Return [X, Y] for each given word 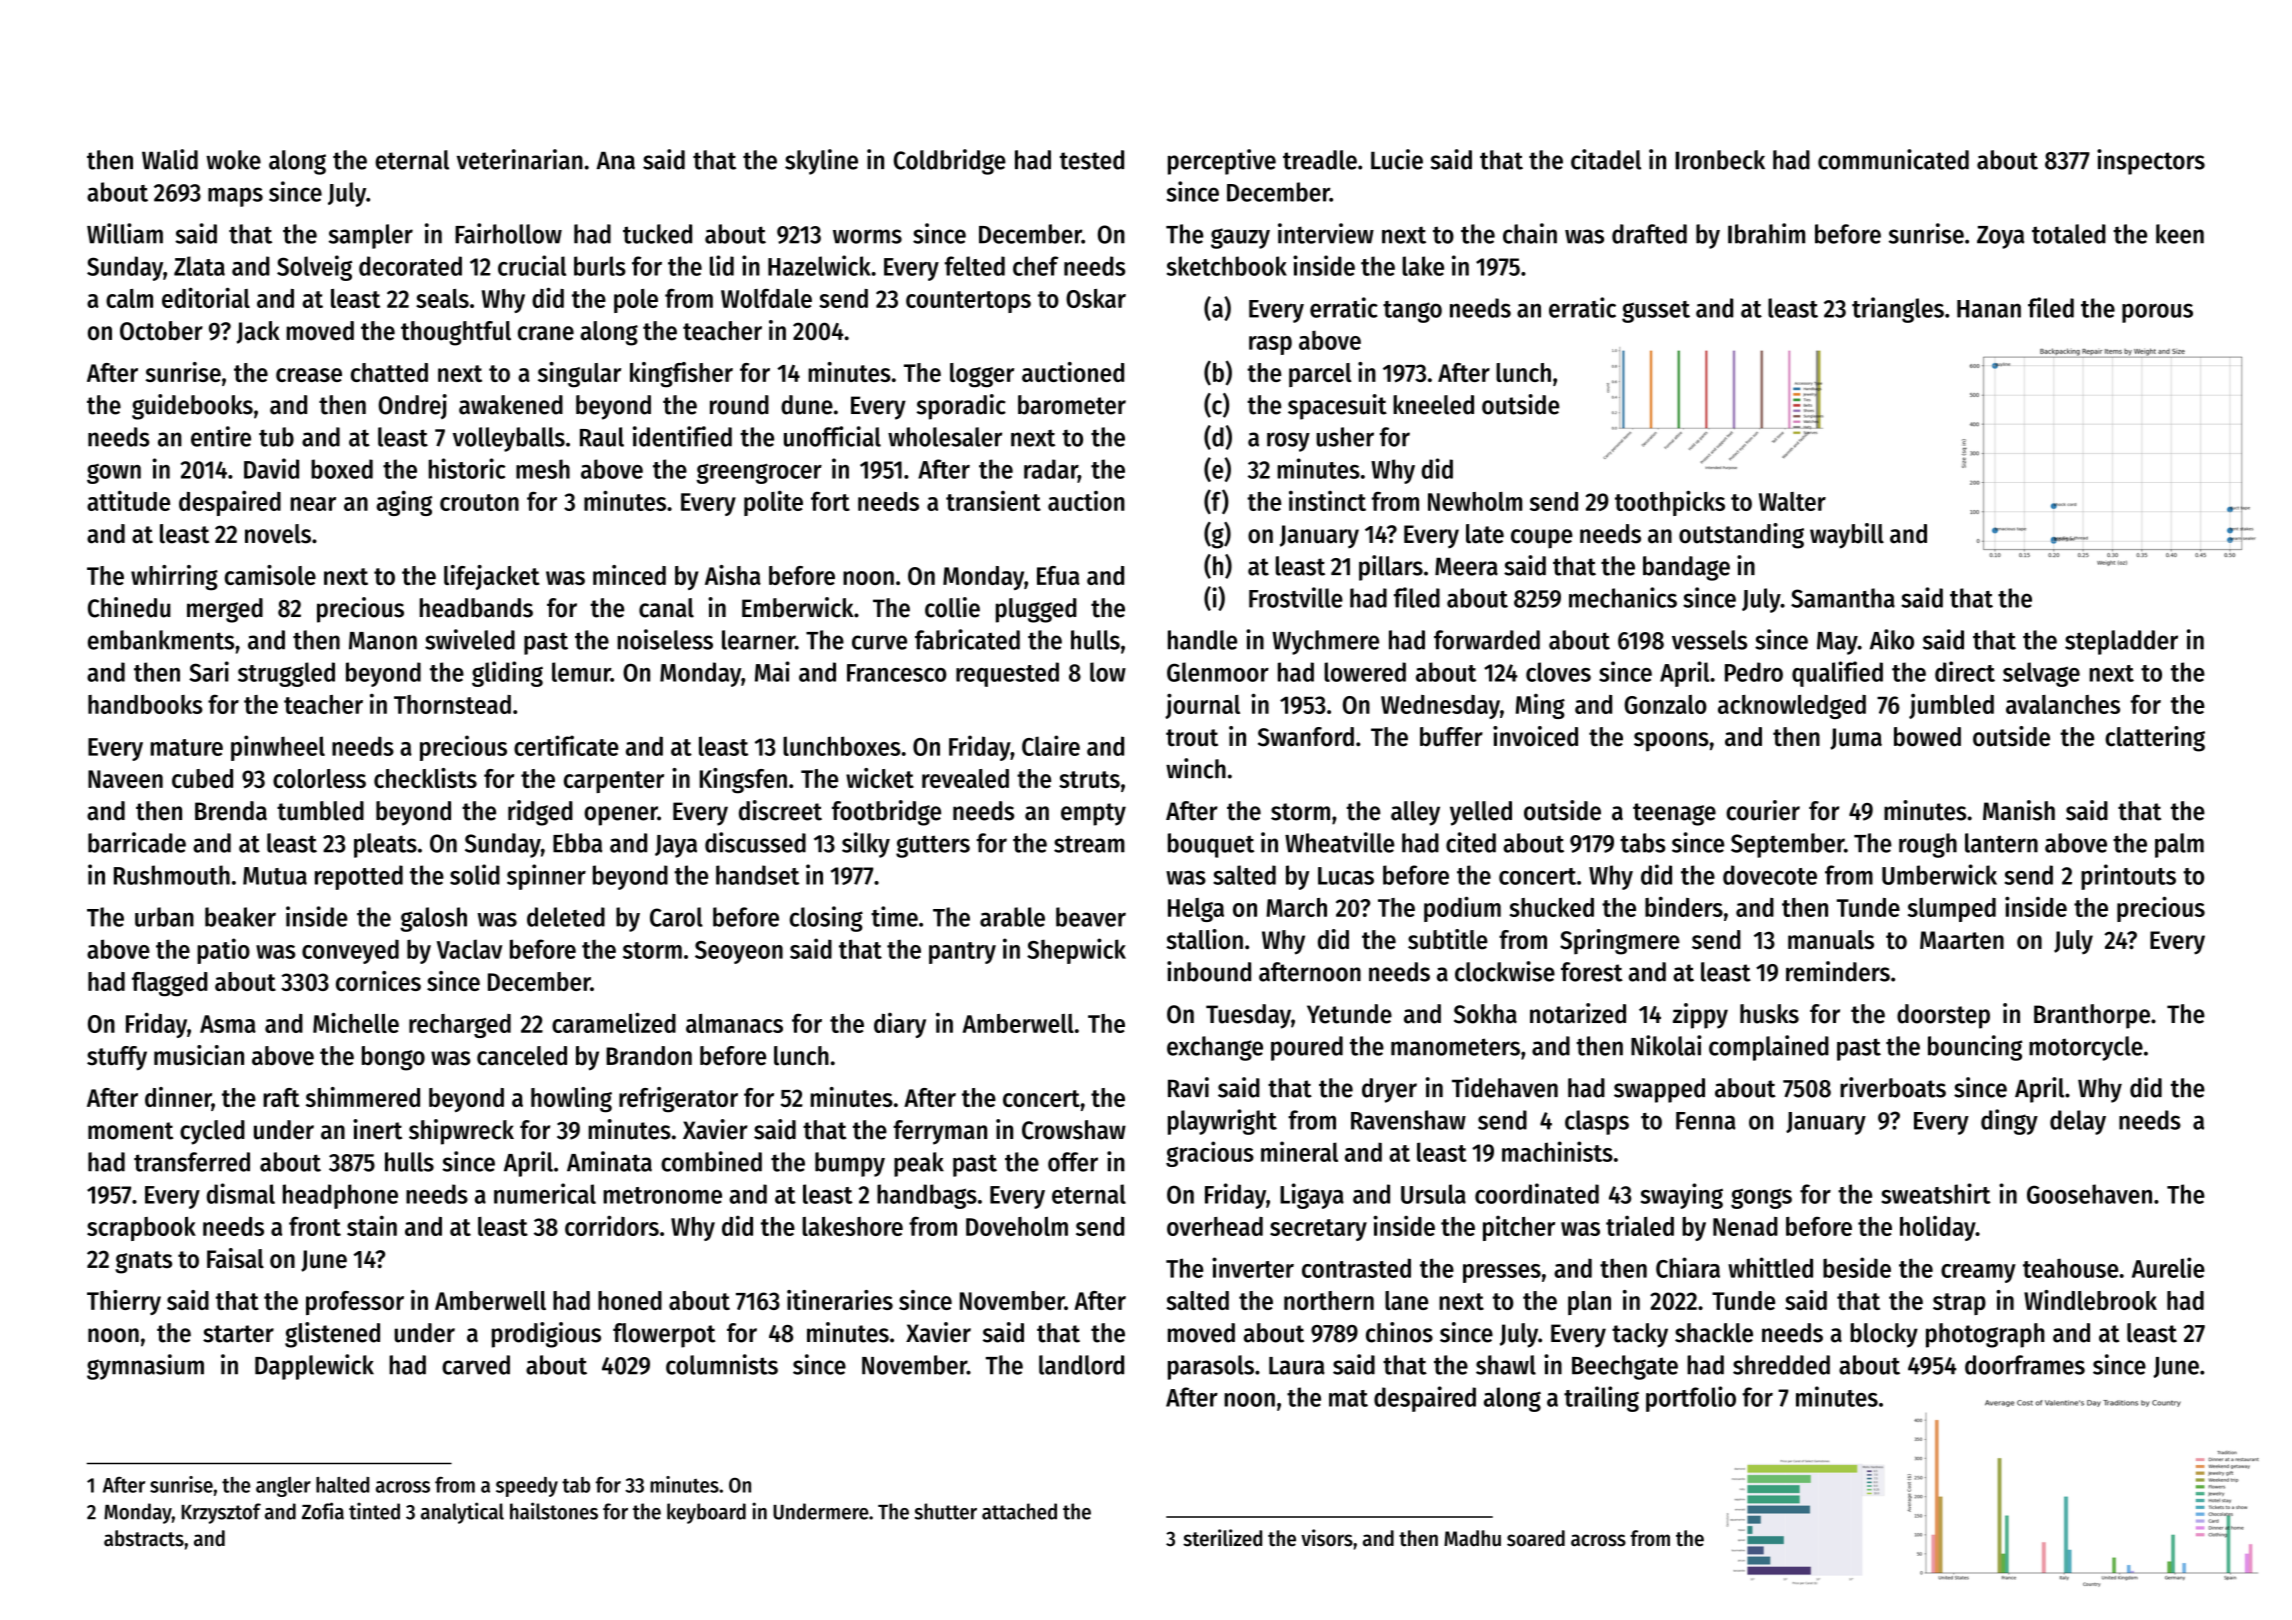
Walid [170, 159]
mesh [543, 469]
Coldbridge [950, 162]
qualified [1837, 674]
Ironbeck [1720, 160]
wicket [880, 778]
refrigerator [678, 1100]
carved [476, 1365]
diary [900, 1025]
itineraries [840, 1300]
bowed [1927, 737]
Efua [1058, 575]
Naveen [125, 779]
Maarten [1962, 940]
